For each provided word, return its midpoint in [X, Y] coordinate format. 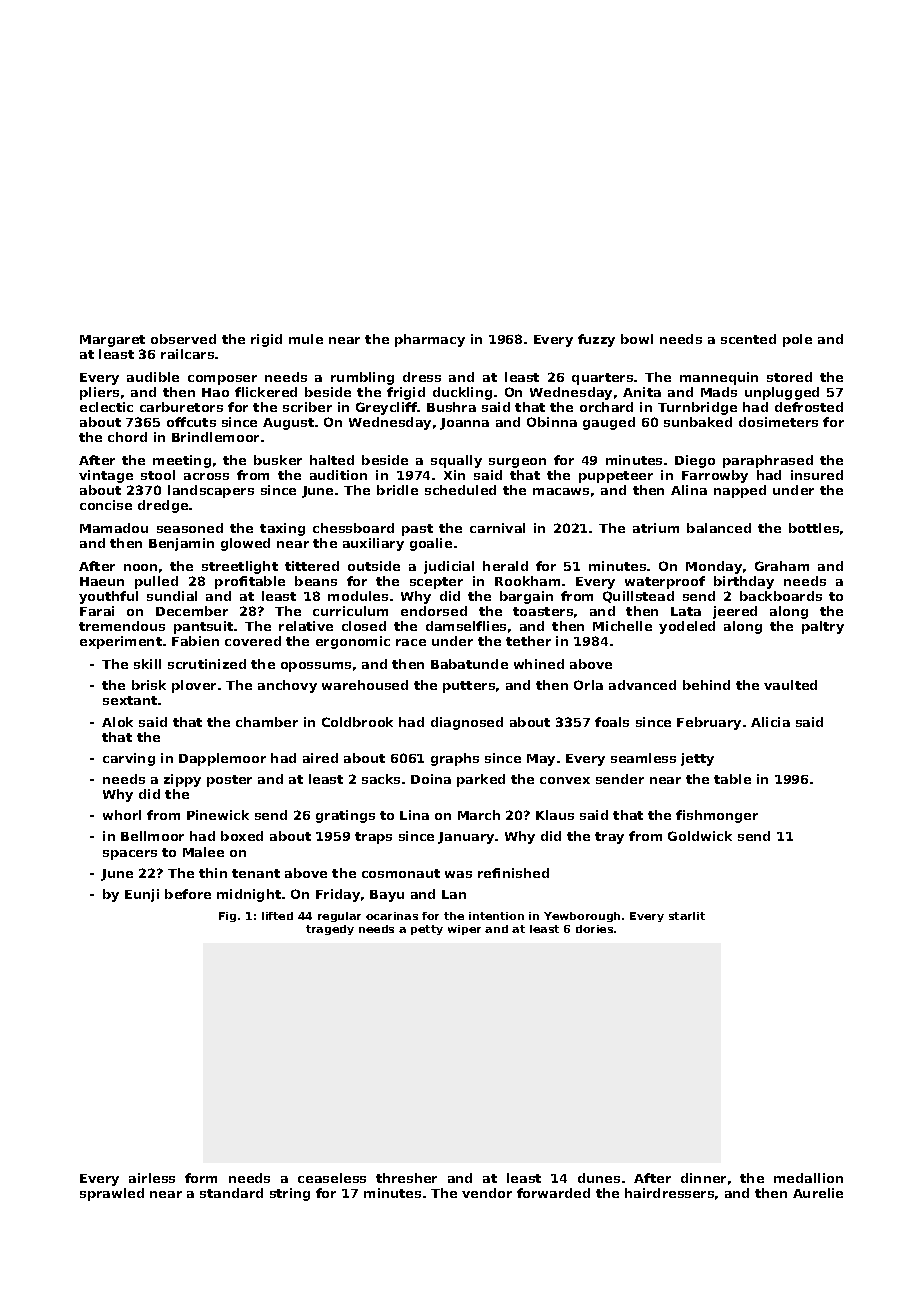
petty [427, 930]
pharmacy [430, 340]
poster [229, 781]
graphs [455, 759]
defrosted [809, 407]
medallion [808, 1178]
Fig [227, 917]
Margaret [112, 341]
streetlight [240, 567]
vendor [487, 1193]
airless [152, 1178]
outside [374, 566]
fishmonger [717, 816]
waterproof [665, 582]
